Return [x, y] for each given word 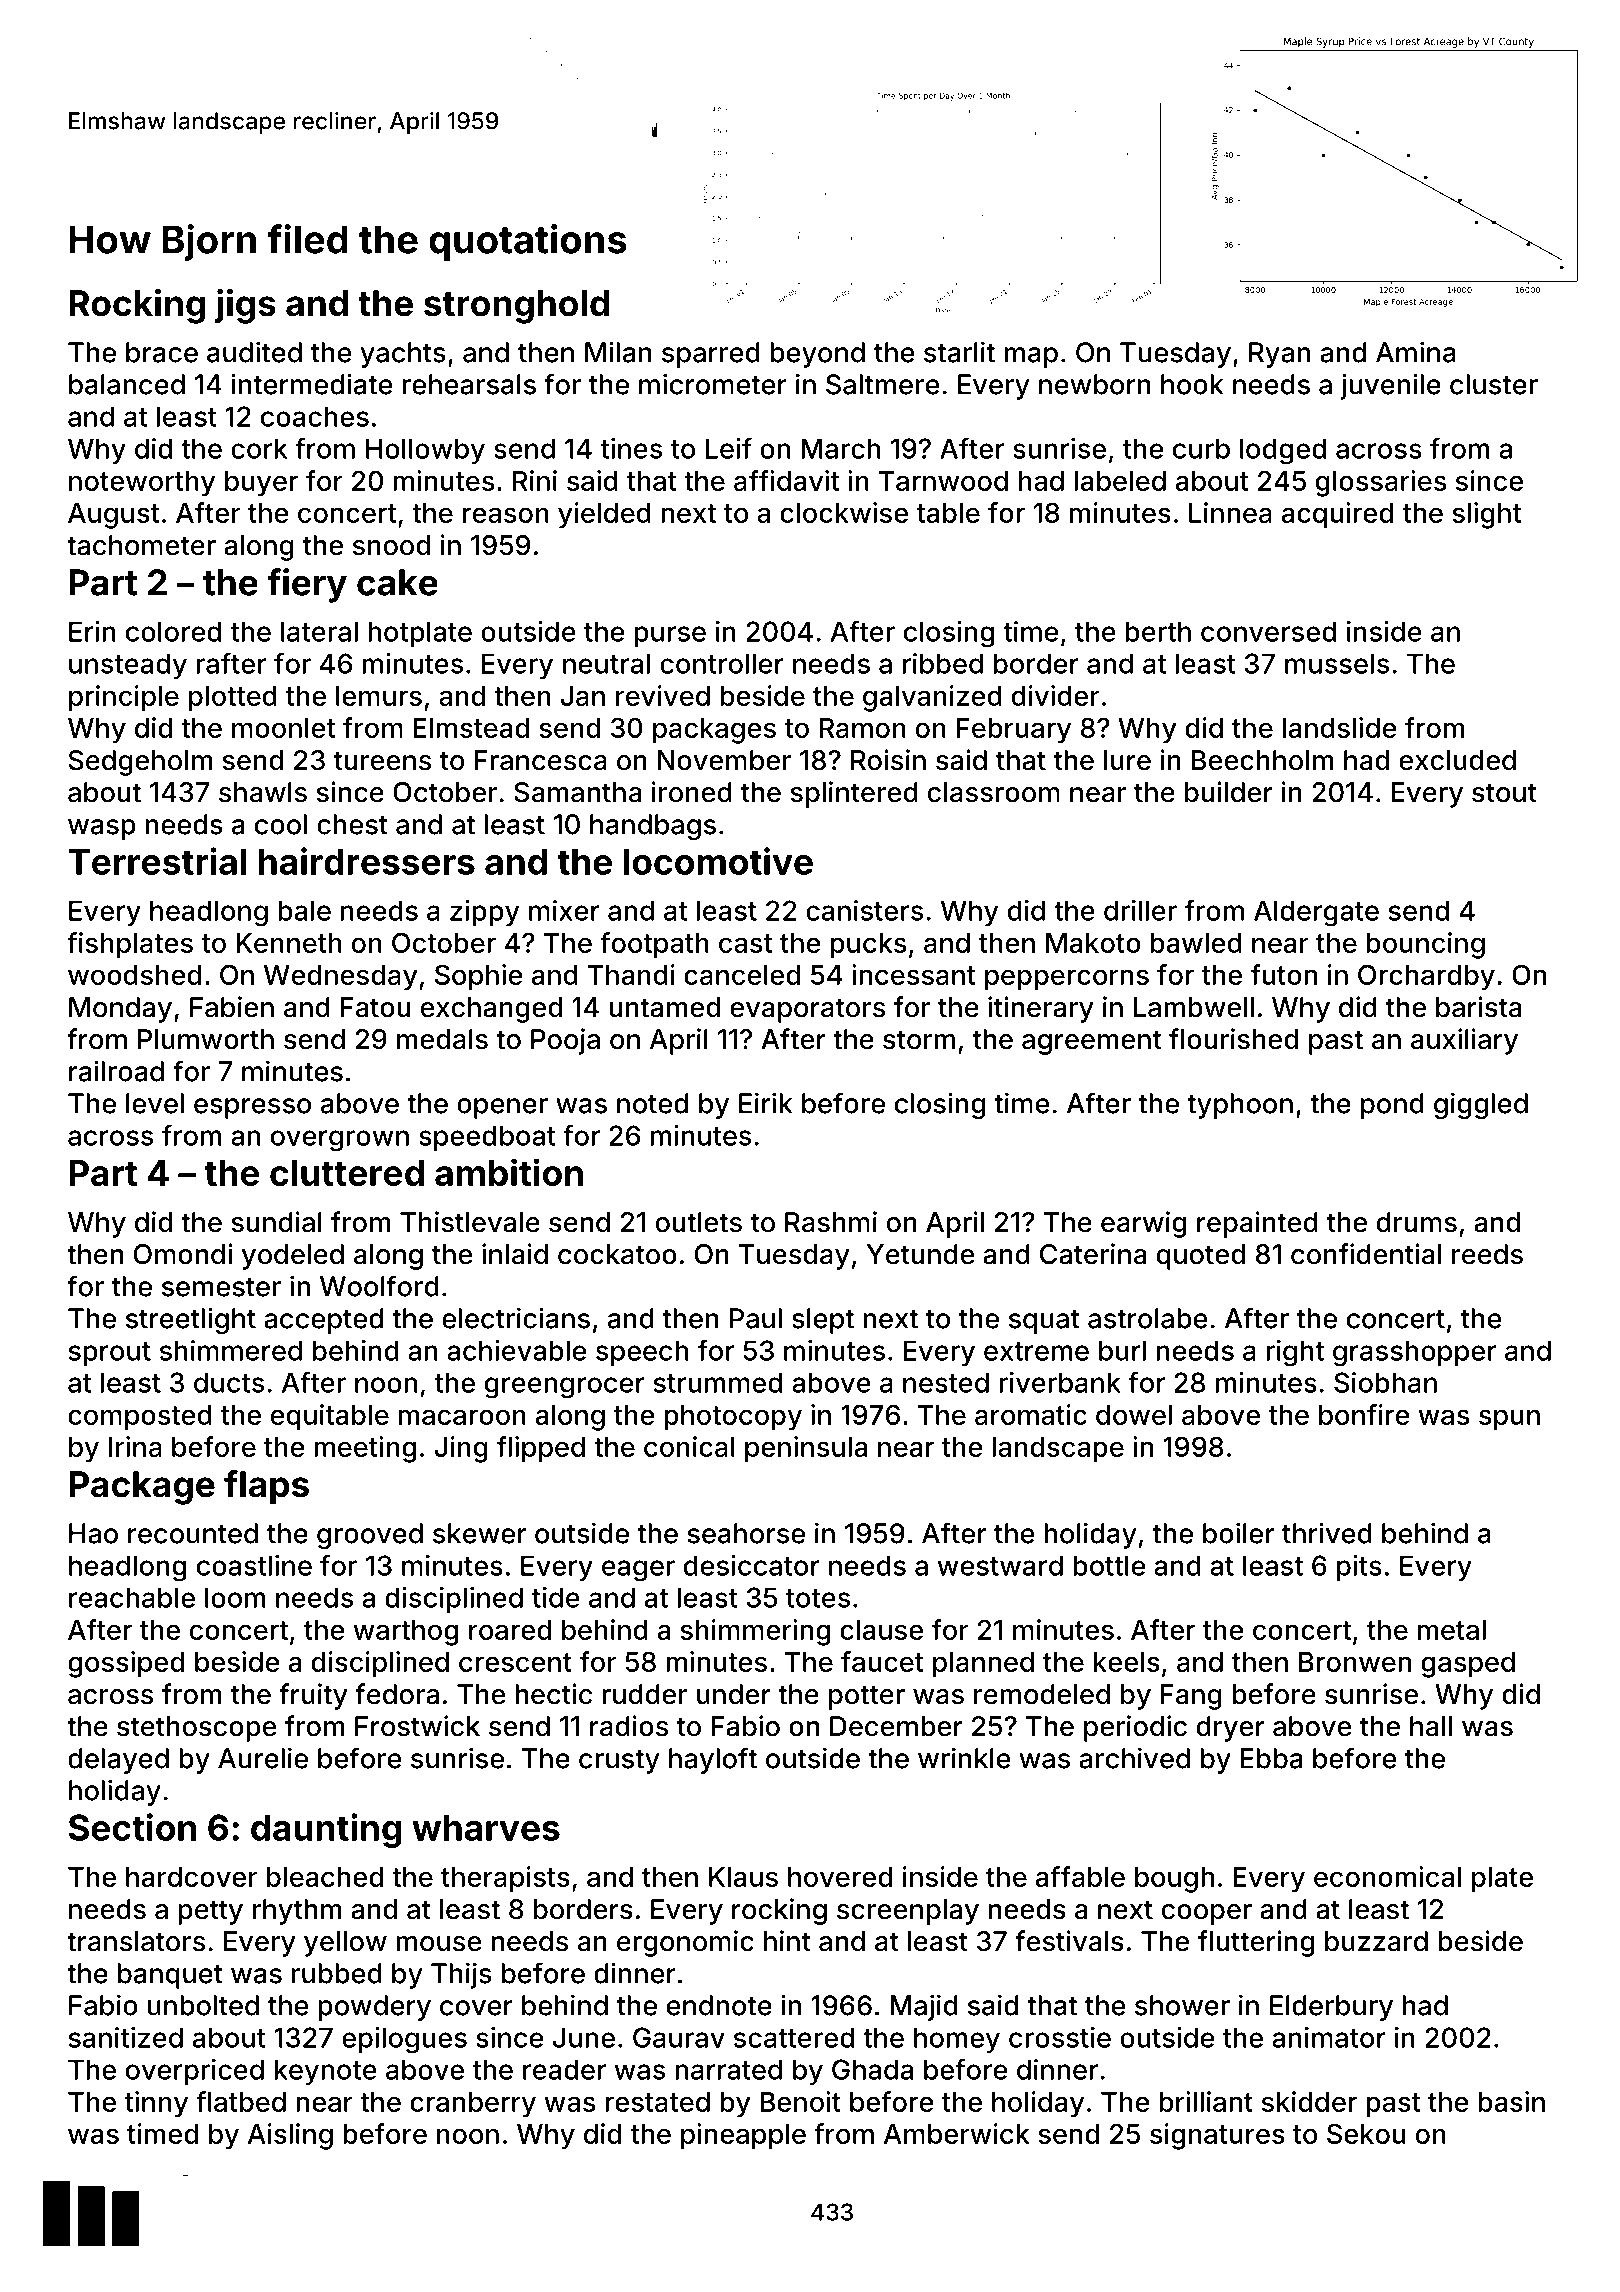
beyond [817, 355]
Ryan [1279, 355]
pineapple [743, 2136]
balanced [127, 384]
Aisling [290, 2136]
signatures [1217, 2136]
